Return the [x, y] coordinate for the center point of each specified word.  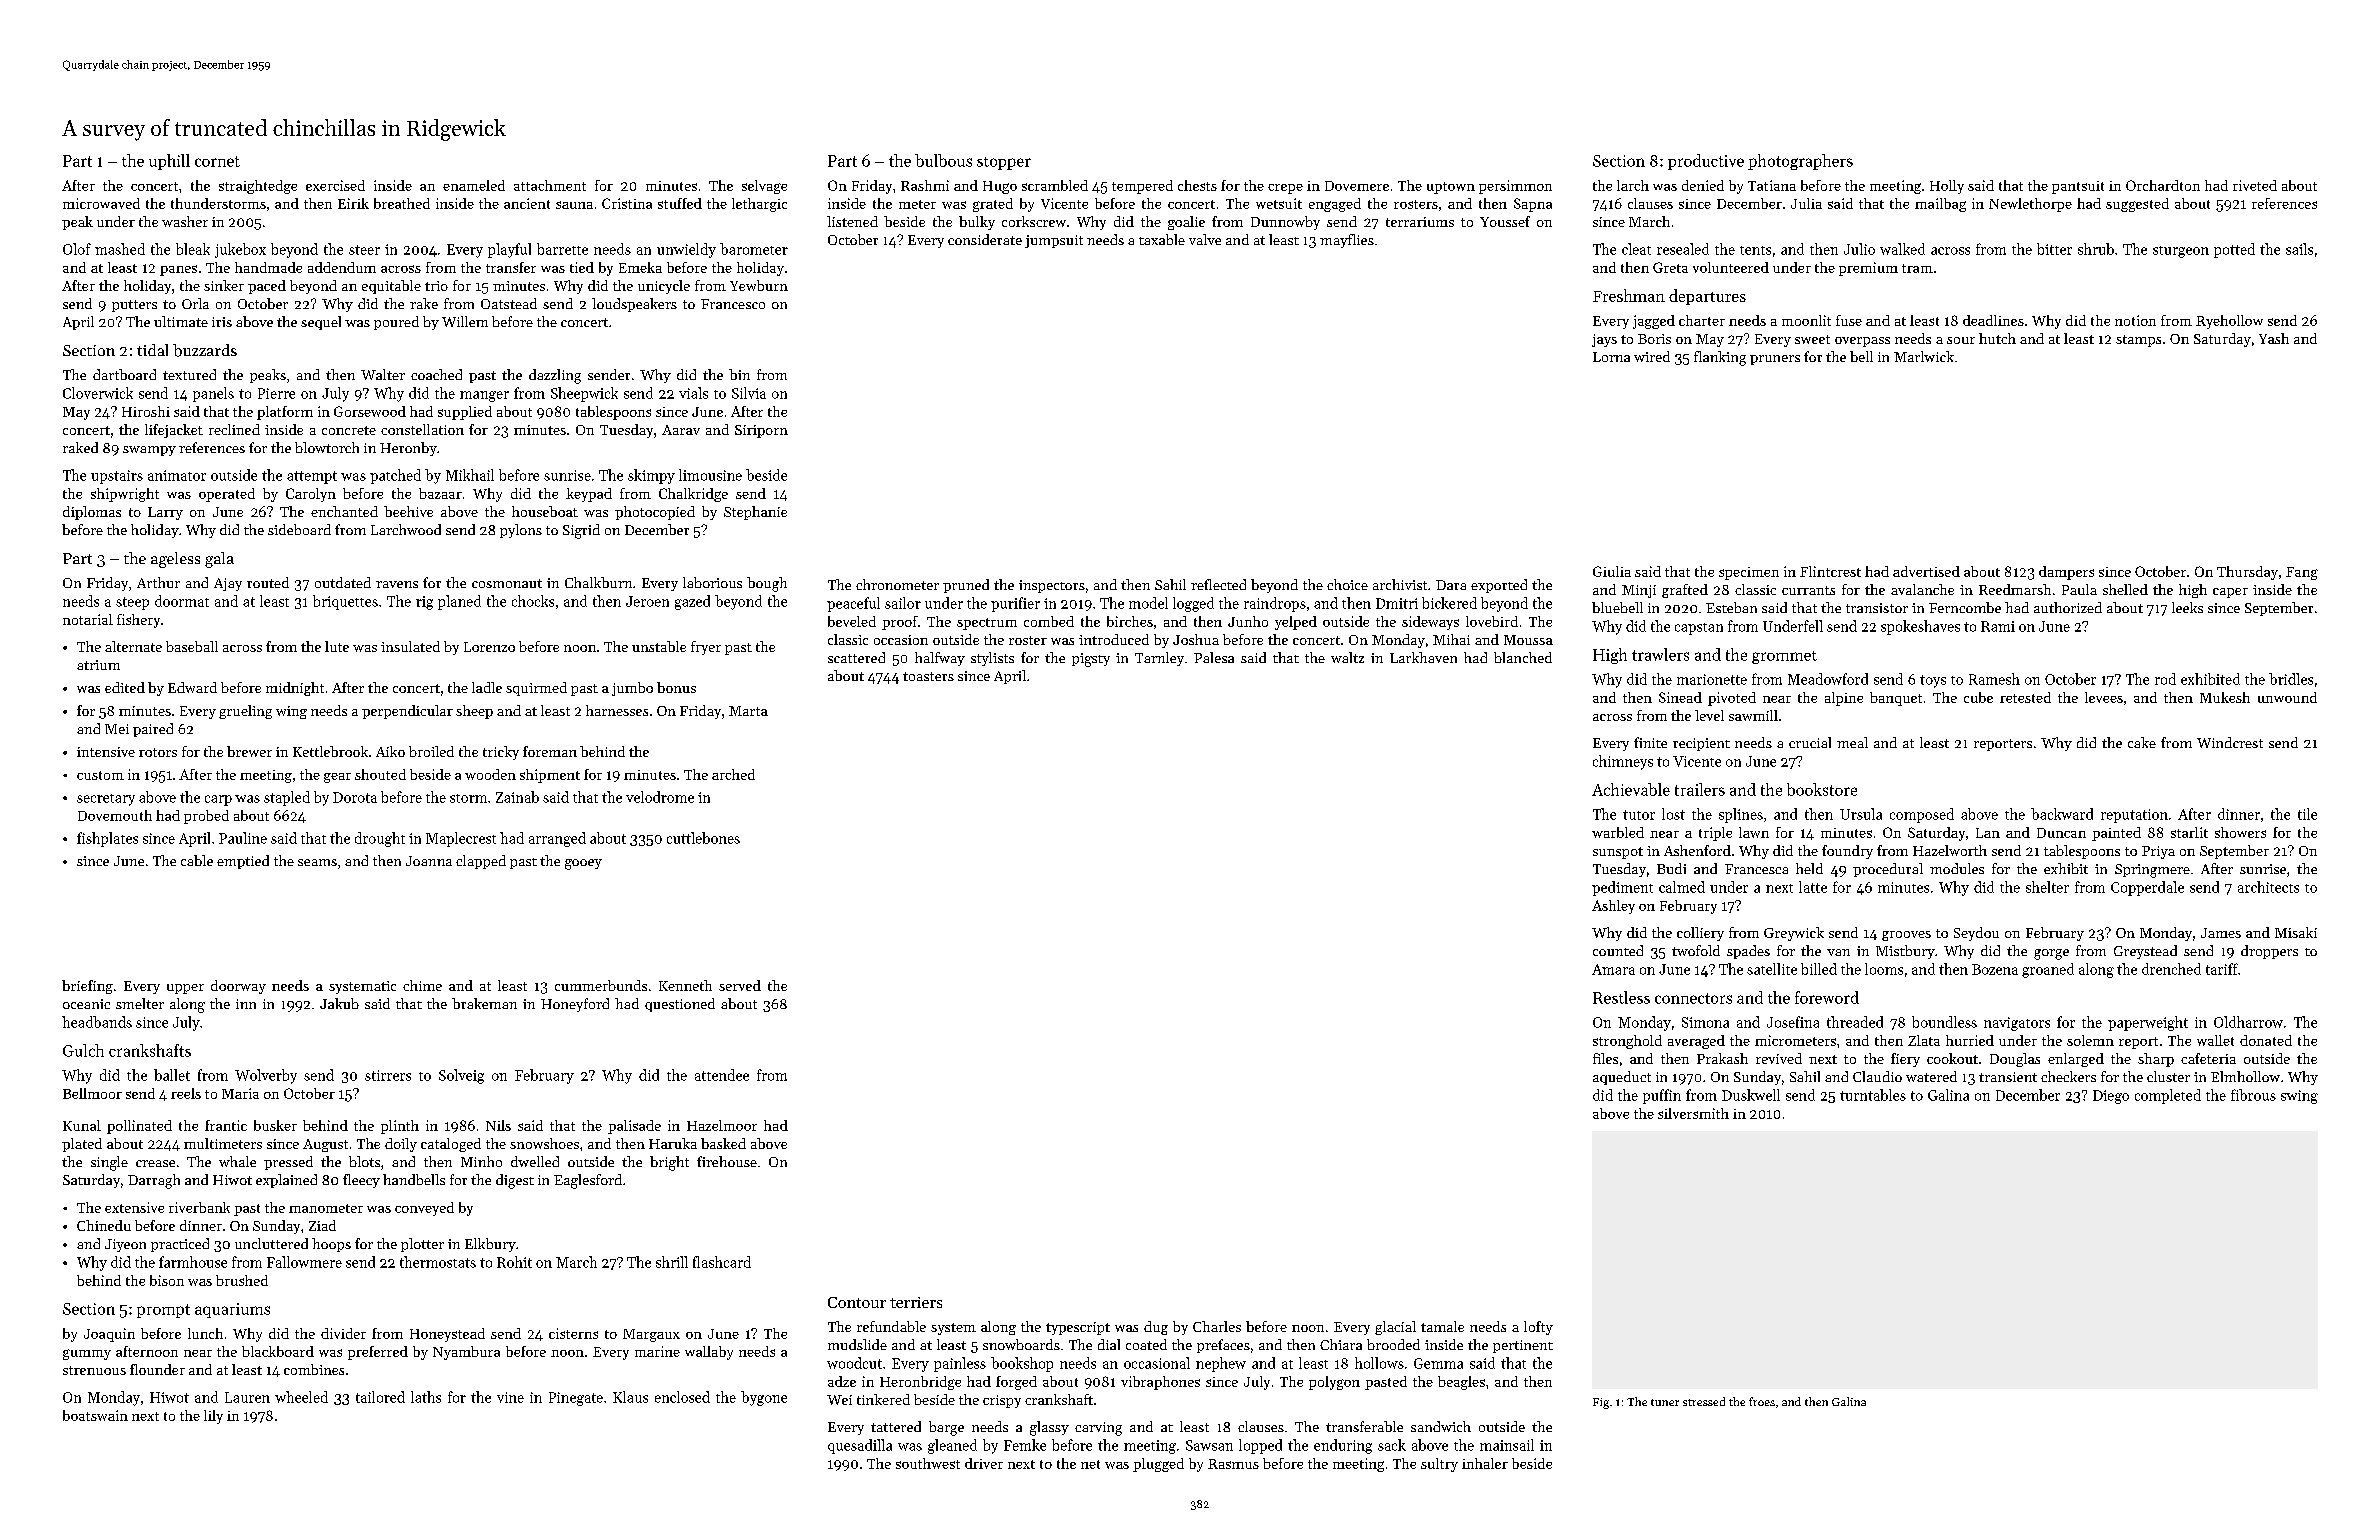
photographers [1800, 162]
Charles [1217, 1326]
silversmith [1693, 1113]
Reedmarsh [2015, 589]
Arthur [158, 582]
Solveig [461, 1076]
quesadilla [860, 1446]
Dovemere [1357, 186]
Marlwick [1924, 356]
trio [436, 286]
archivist [1400, 584]
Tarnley [1159, 659]
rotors [158, 752]
